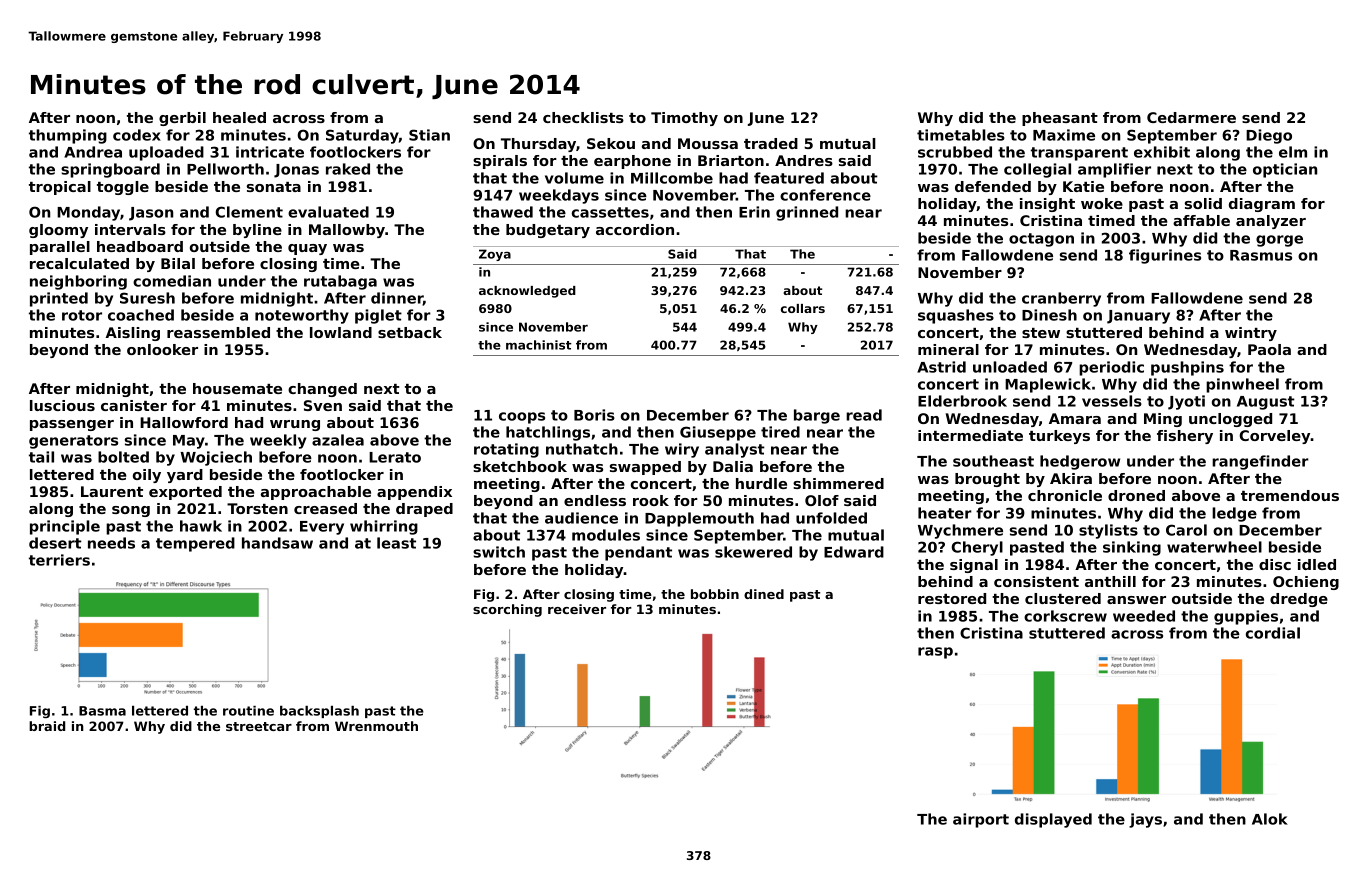 This image has height=887, width=1372. I want to click on optician, so click(1285, 170).
